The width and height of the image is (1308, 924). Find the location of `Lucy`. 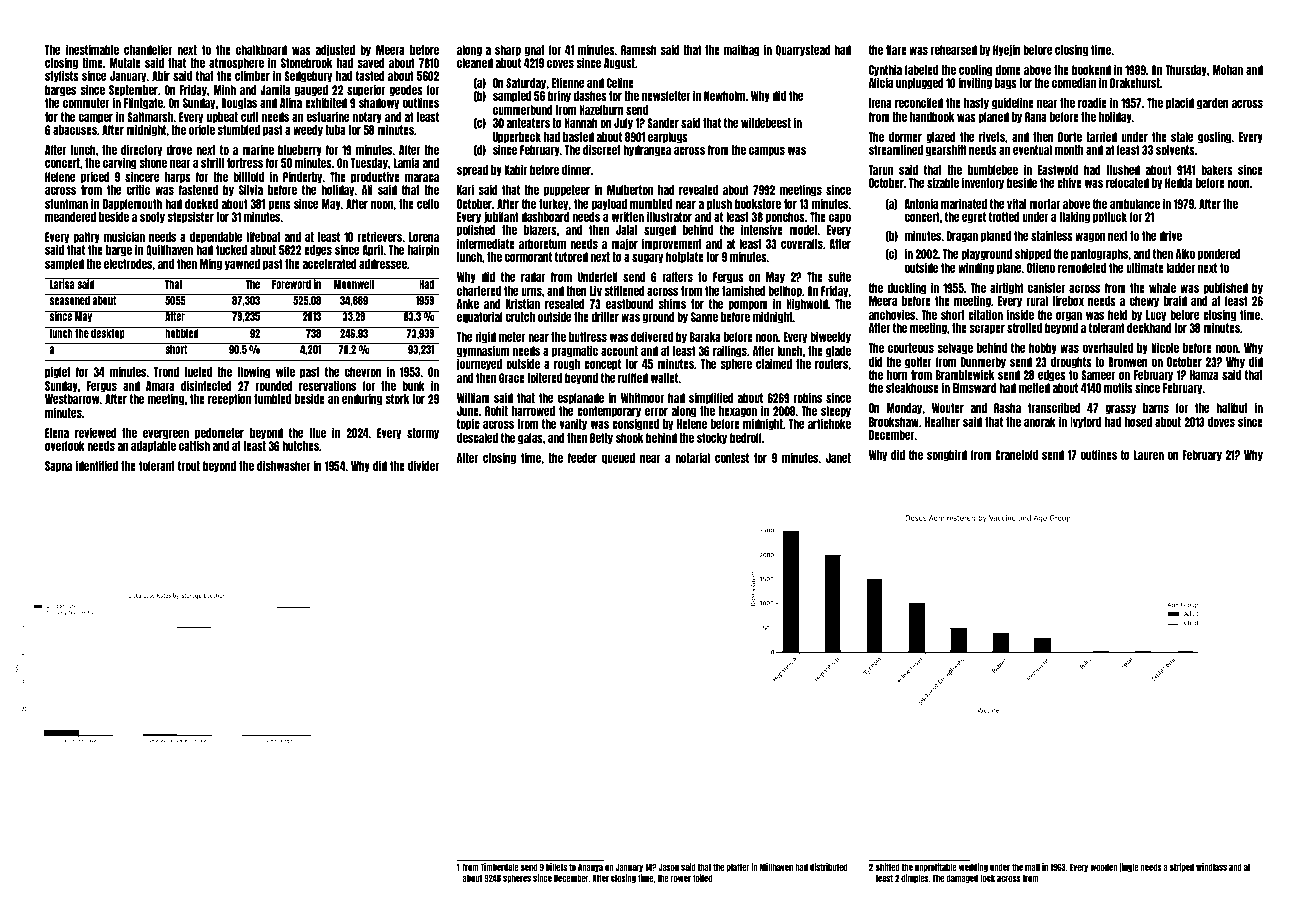

Lucy is located at coordinates (1156, 316).
